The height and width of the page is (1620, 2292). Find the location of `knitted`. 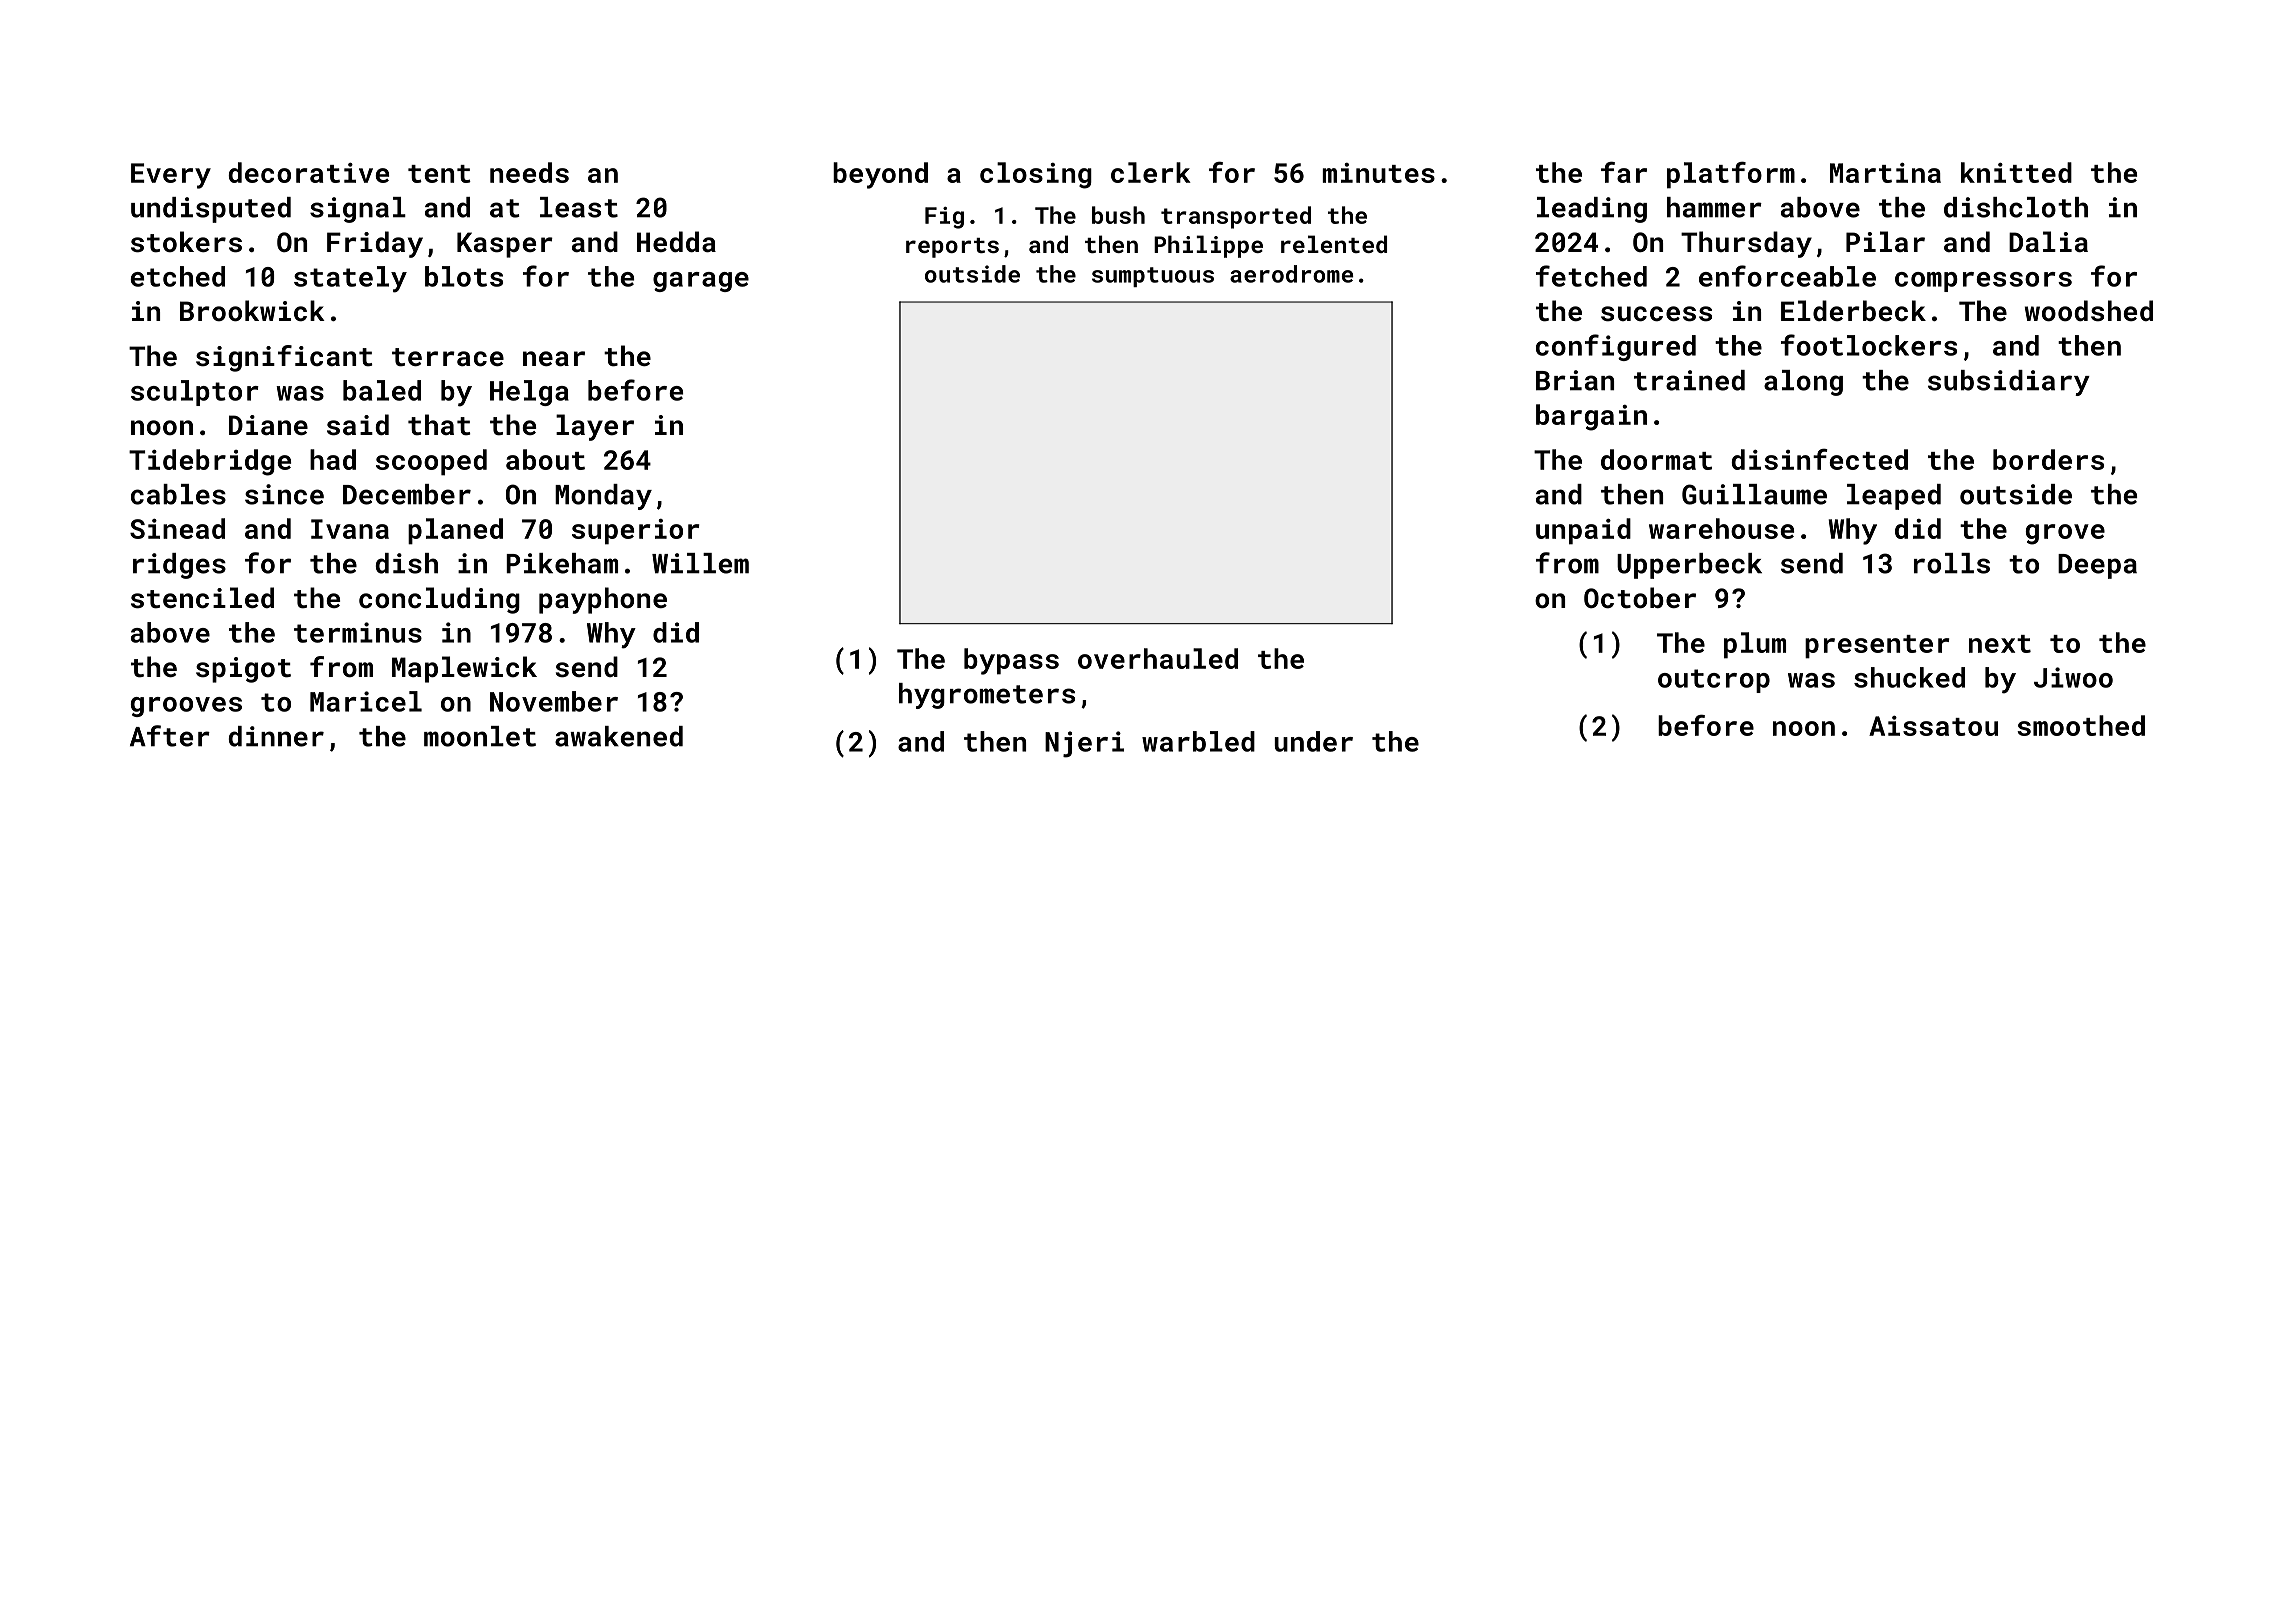

knitted is located at coordinates (2016, 172).
